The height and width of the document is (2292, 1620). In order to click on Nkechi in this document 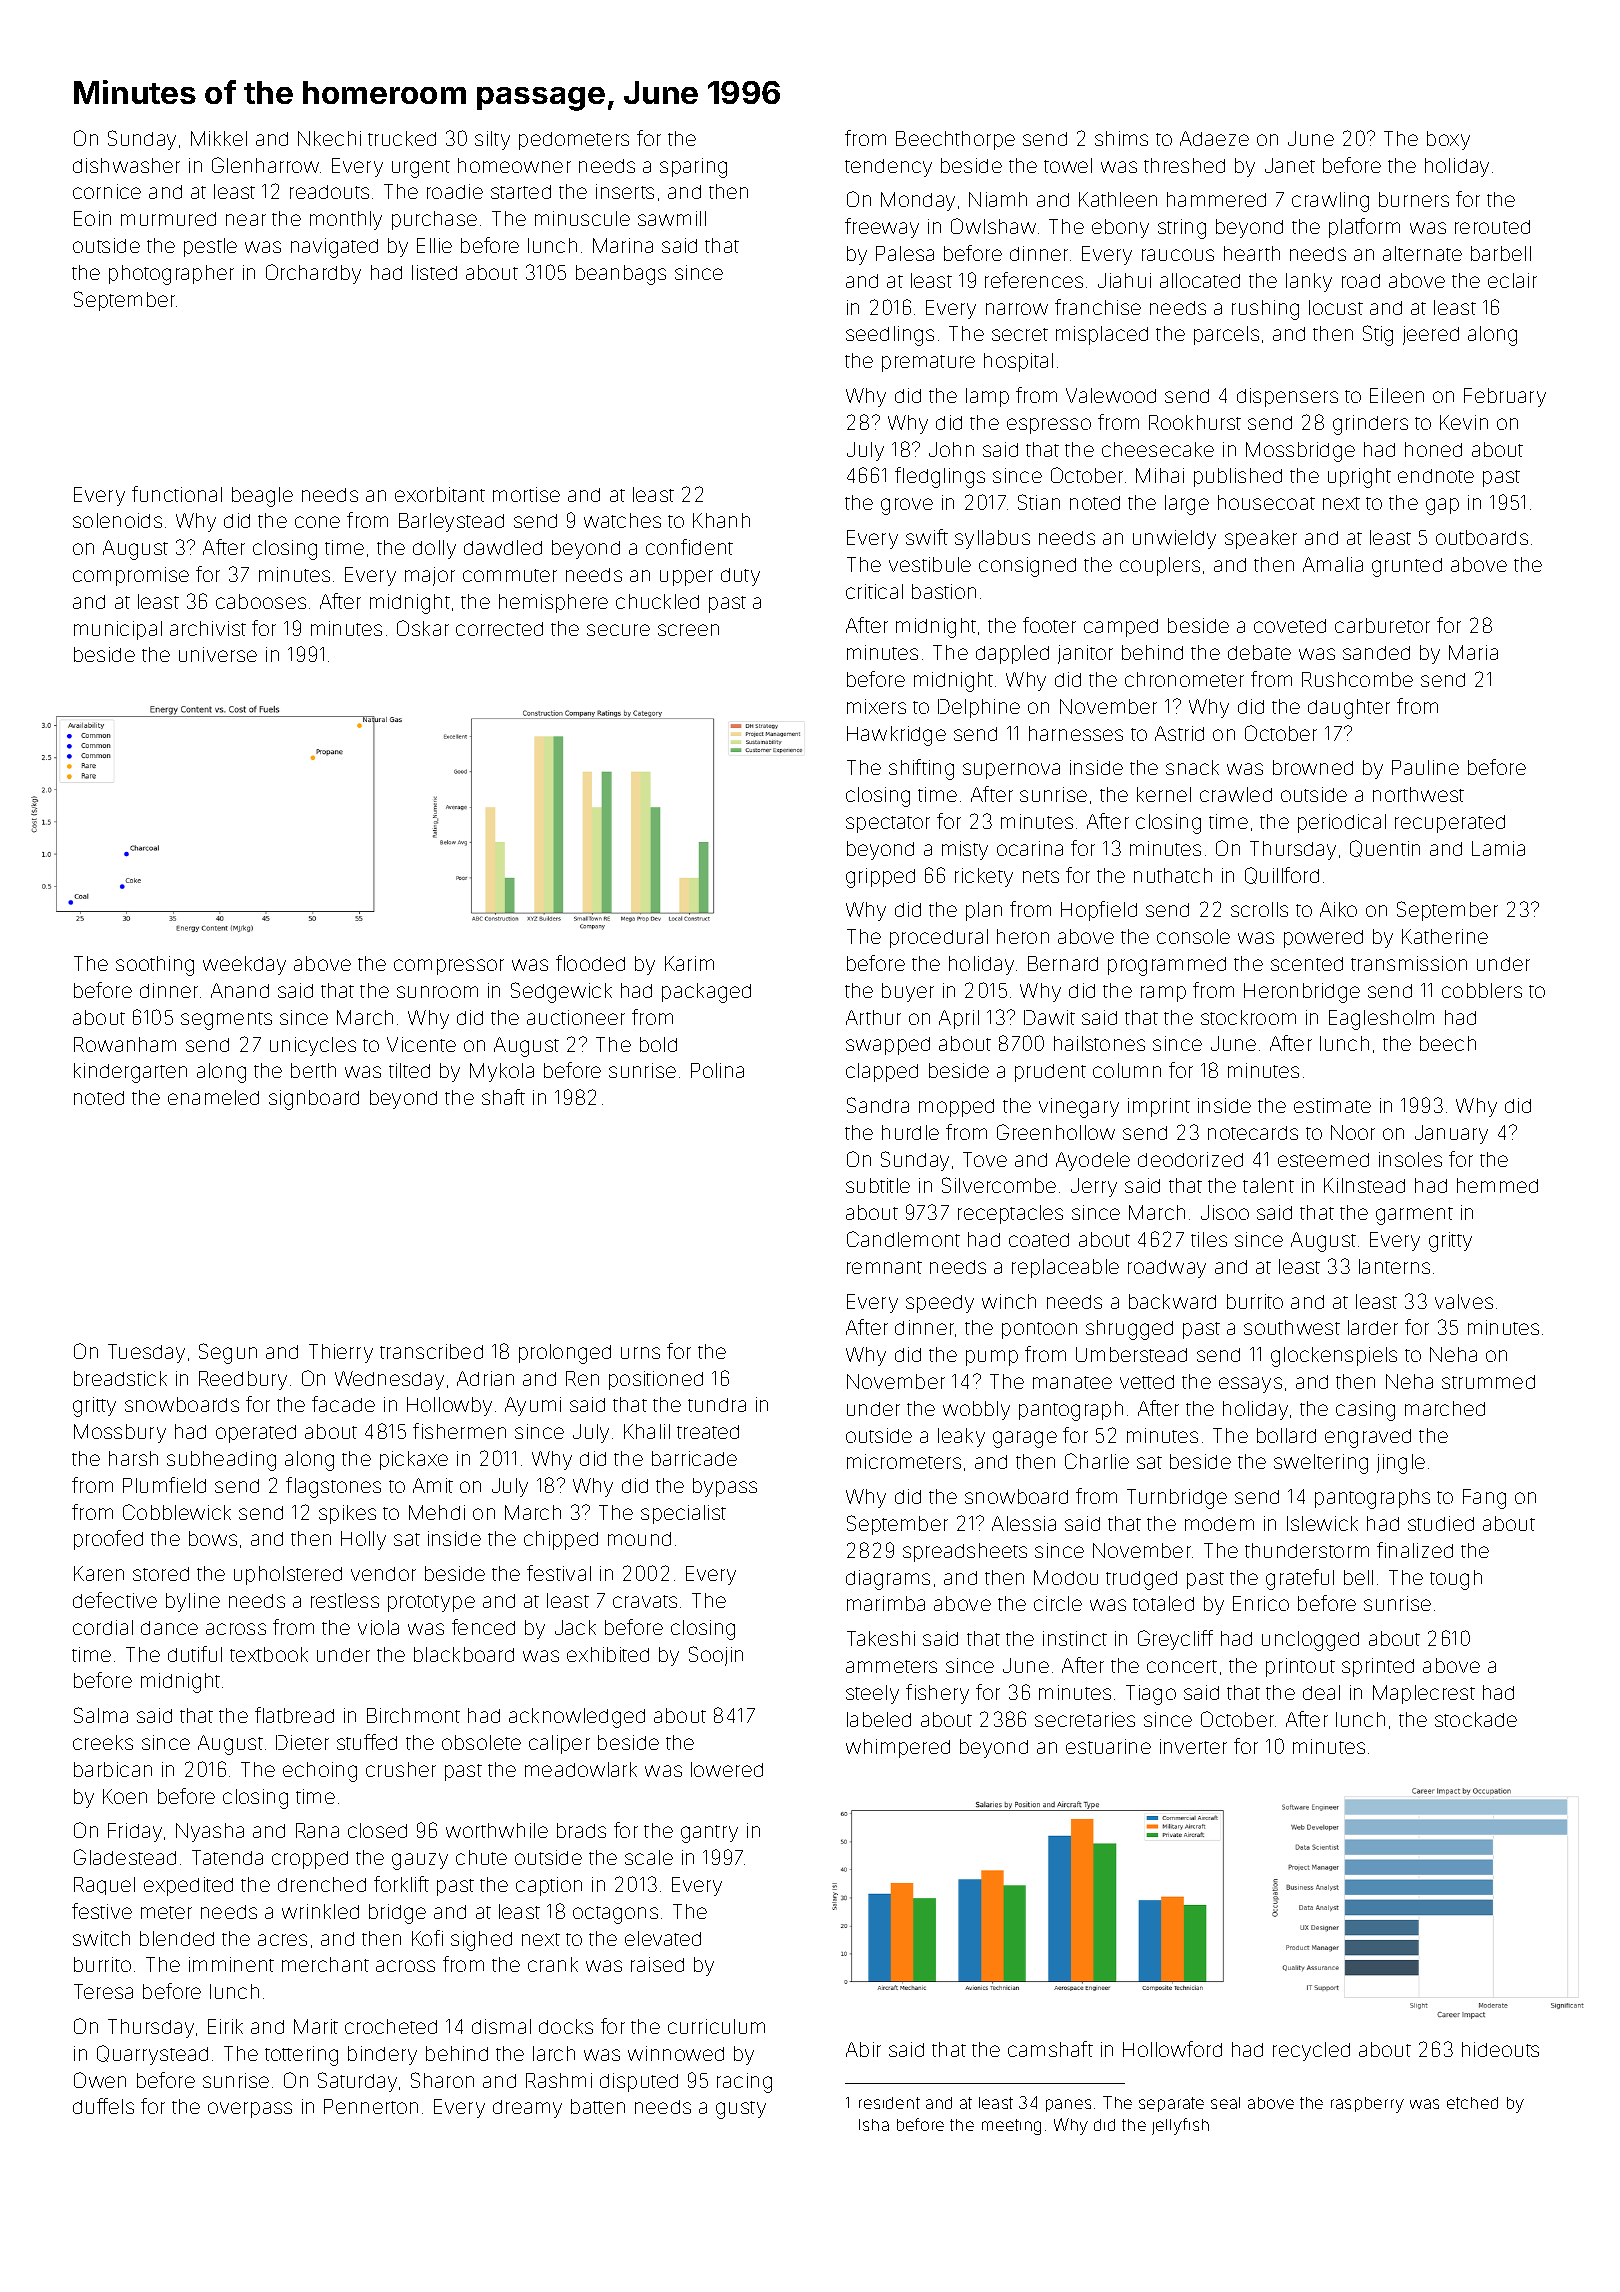, I will do `click(329, 138)`.
